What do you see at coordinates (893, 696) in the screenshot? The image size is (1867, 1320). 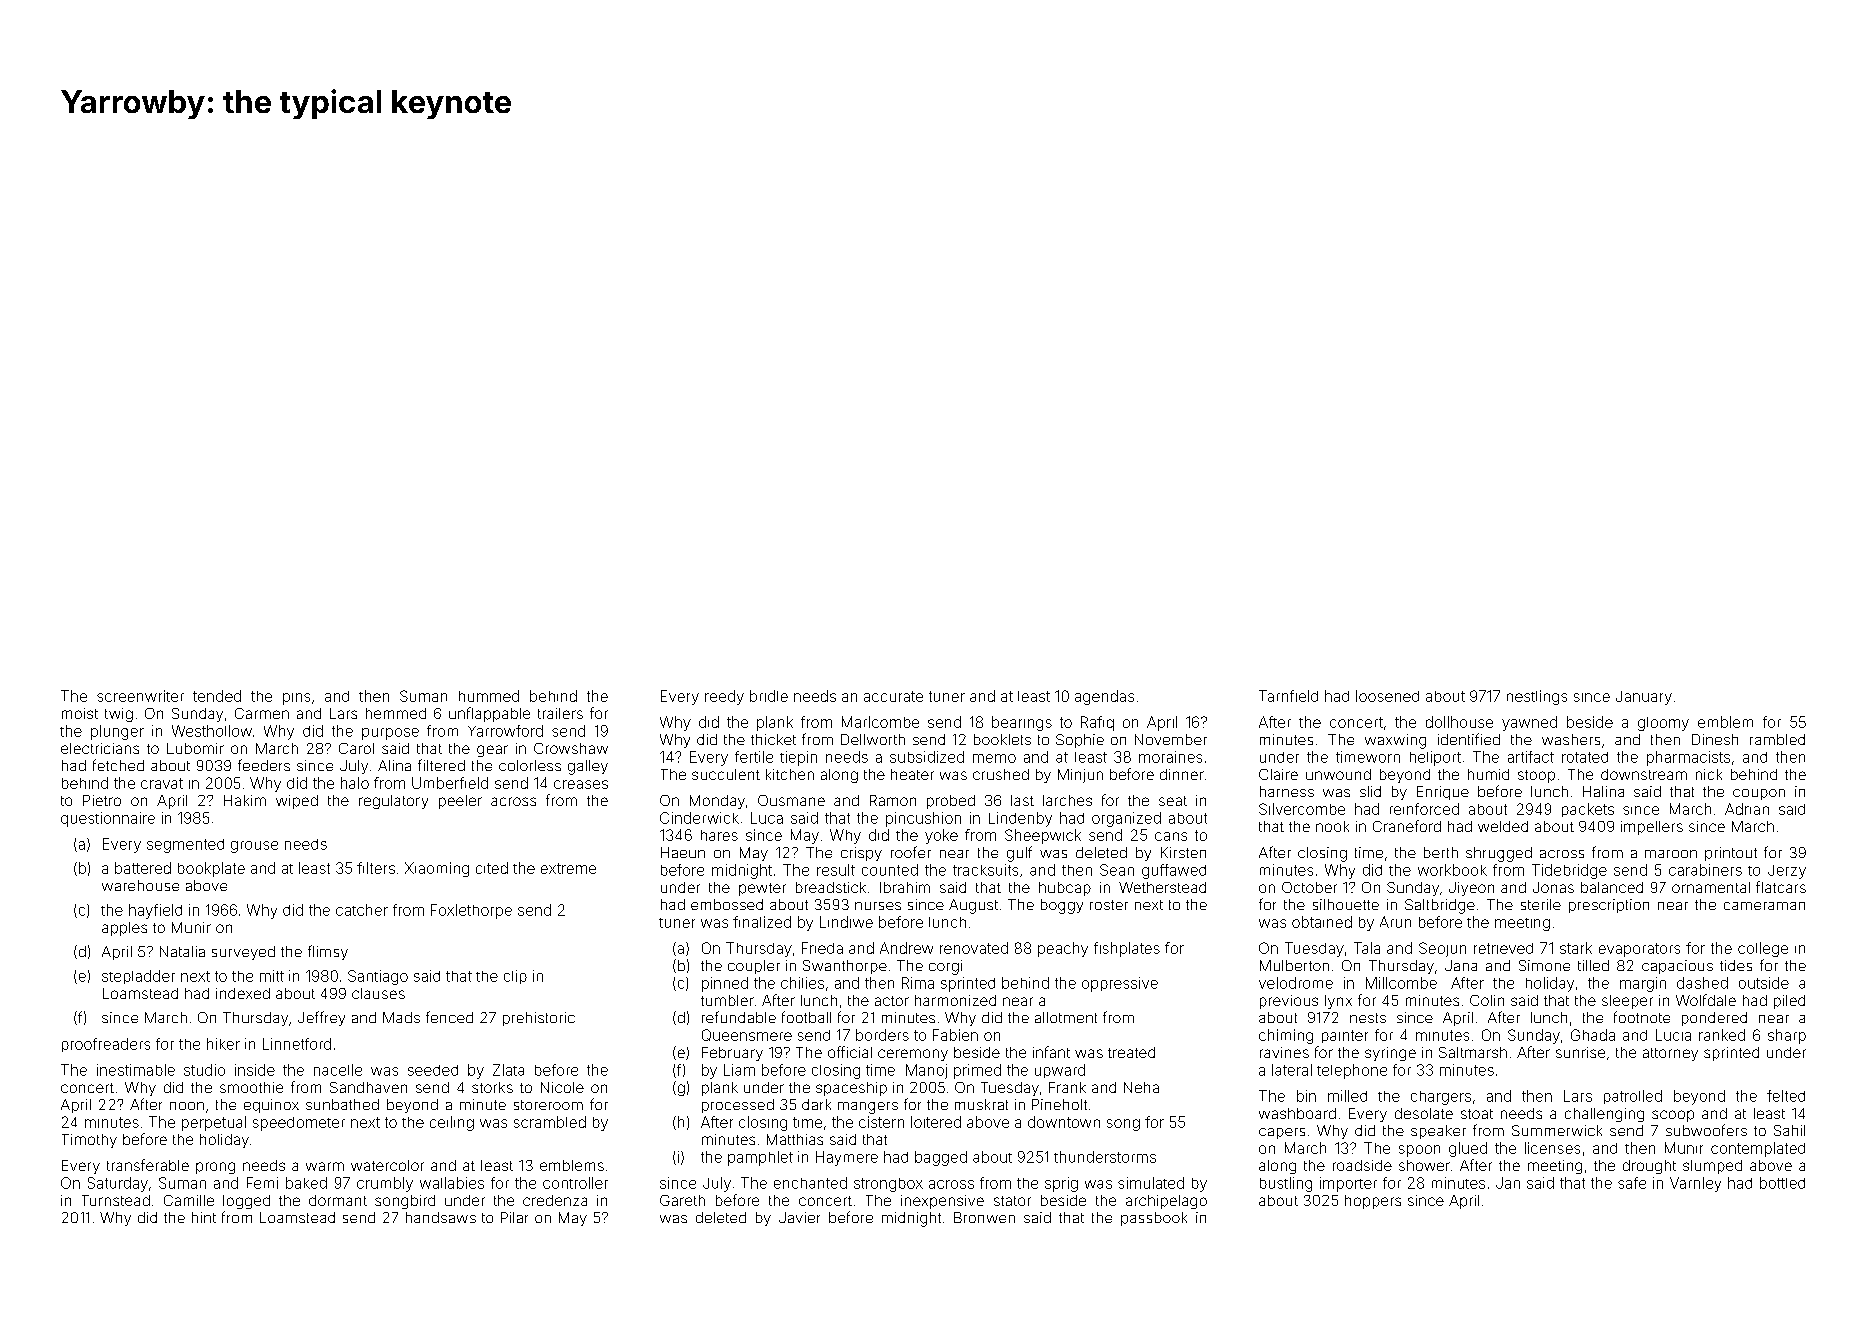 I see `accurate` at bounding box center [893, 696].
